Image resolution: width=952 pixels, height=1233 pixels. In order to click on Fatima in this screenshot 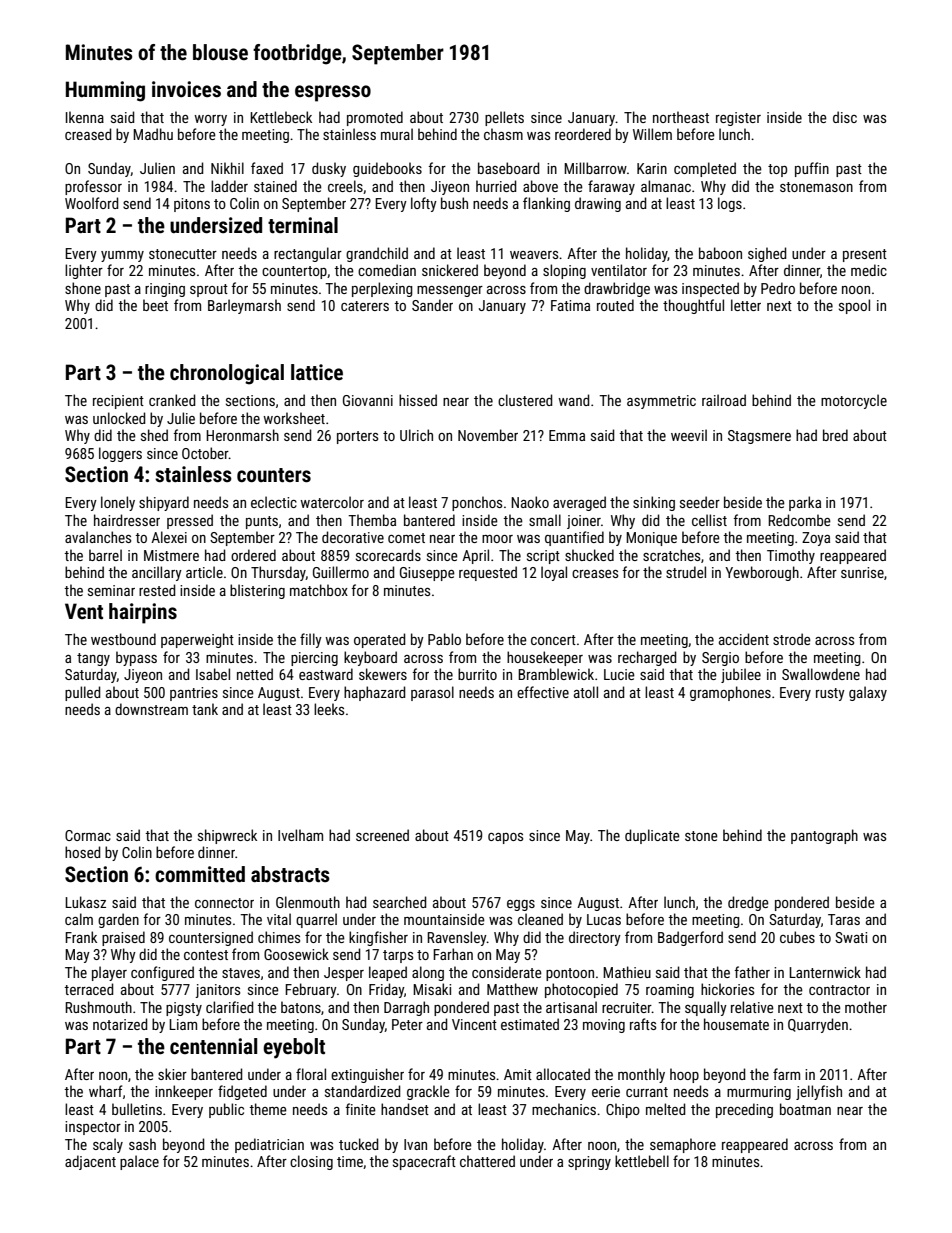, I will do `click(570, 305)`.
